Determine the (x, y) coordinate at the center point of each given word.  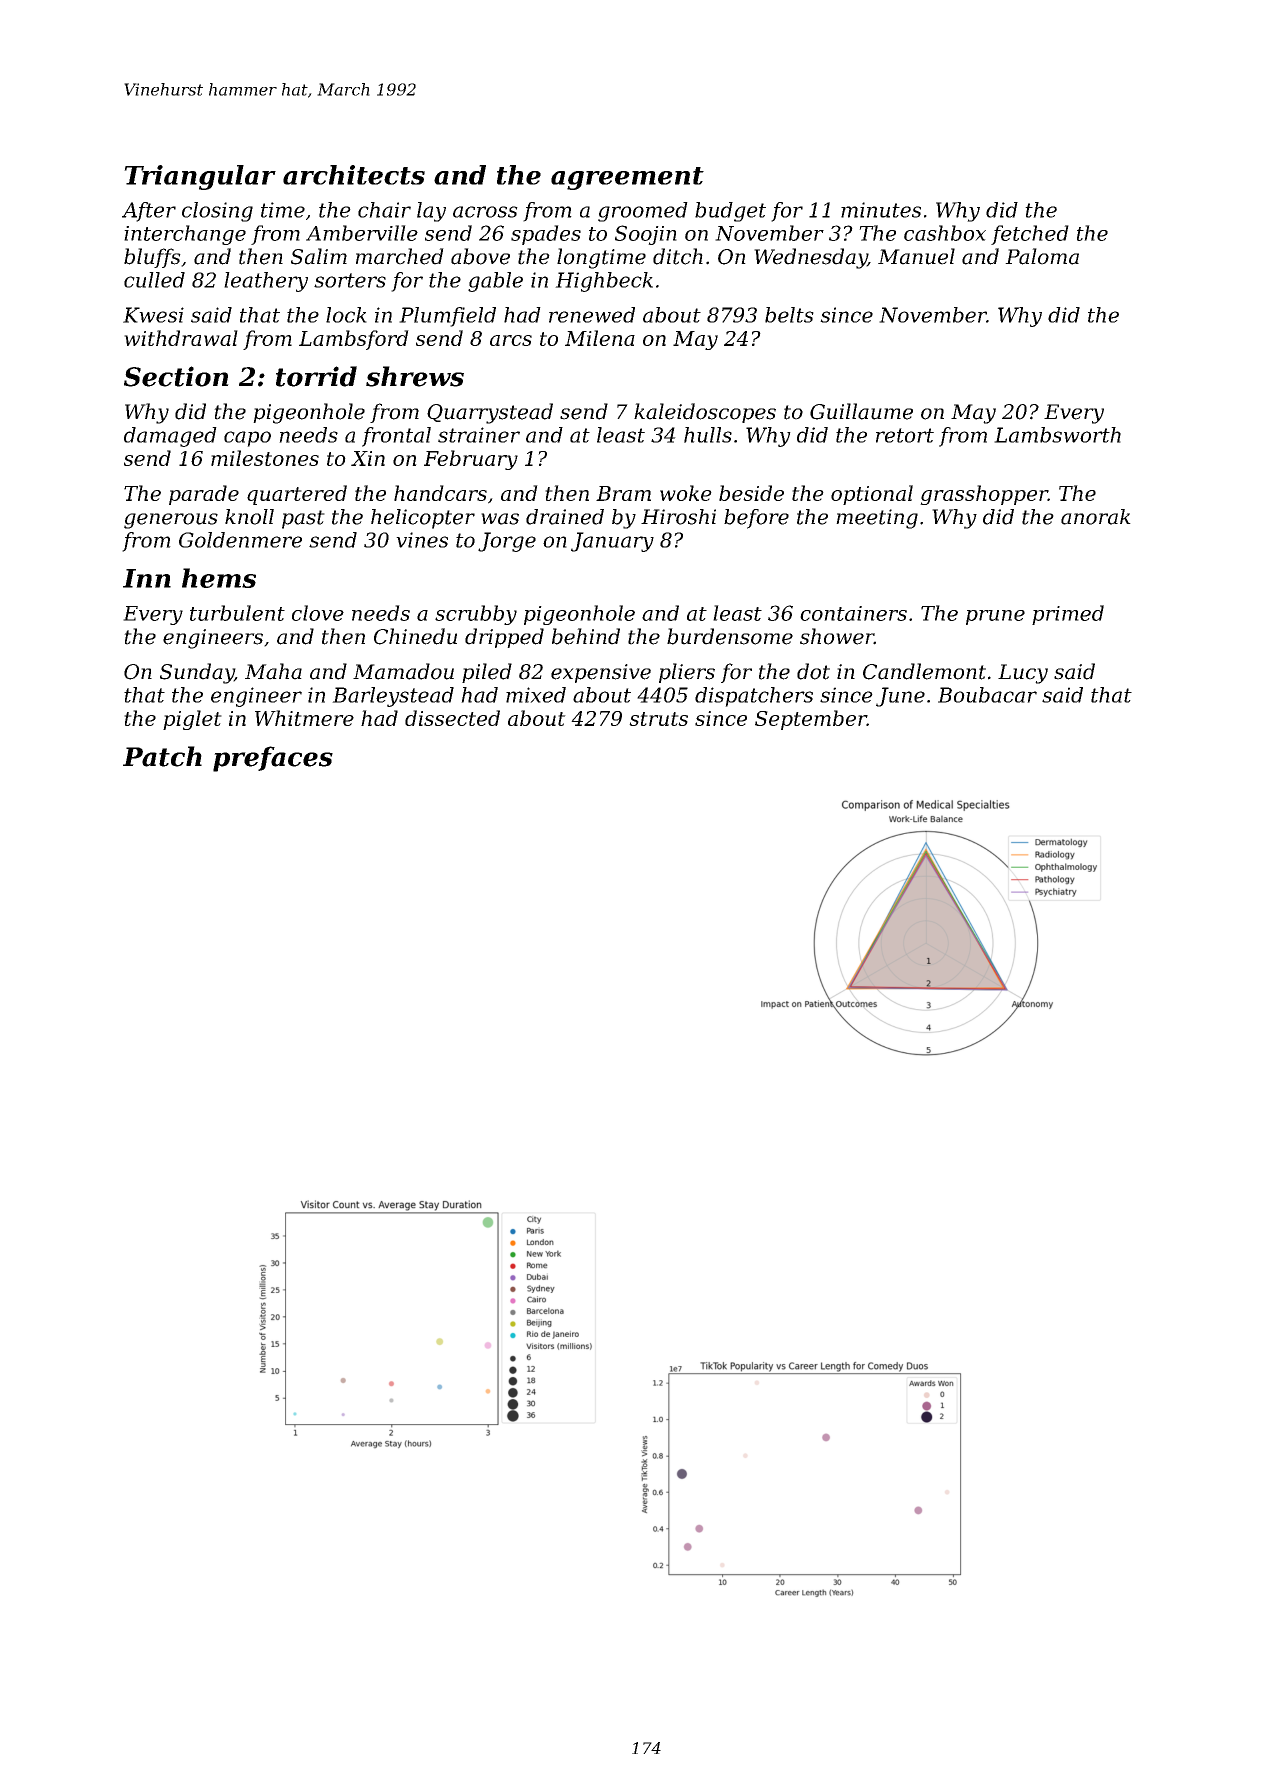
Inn (147, 578)
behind (586, 636)
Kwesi (153, 315)
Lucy (1023, 674)
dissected (452, 718)
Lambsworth (1057, 435)
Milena (600, 338)
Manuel (916, 256)
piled (487, 673)
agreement (627, 178)
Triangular (200, 177)
